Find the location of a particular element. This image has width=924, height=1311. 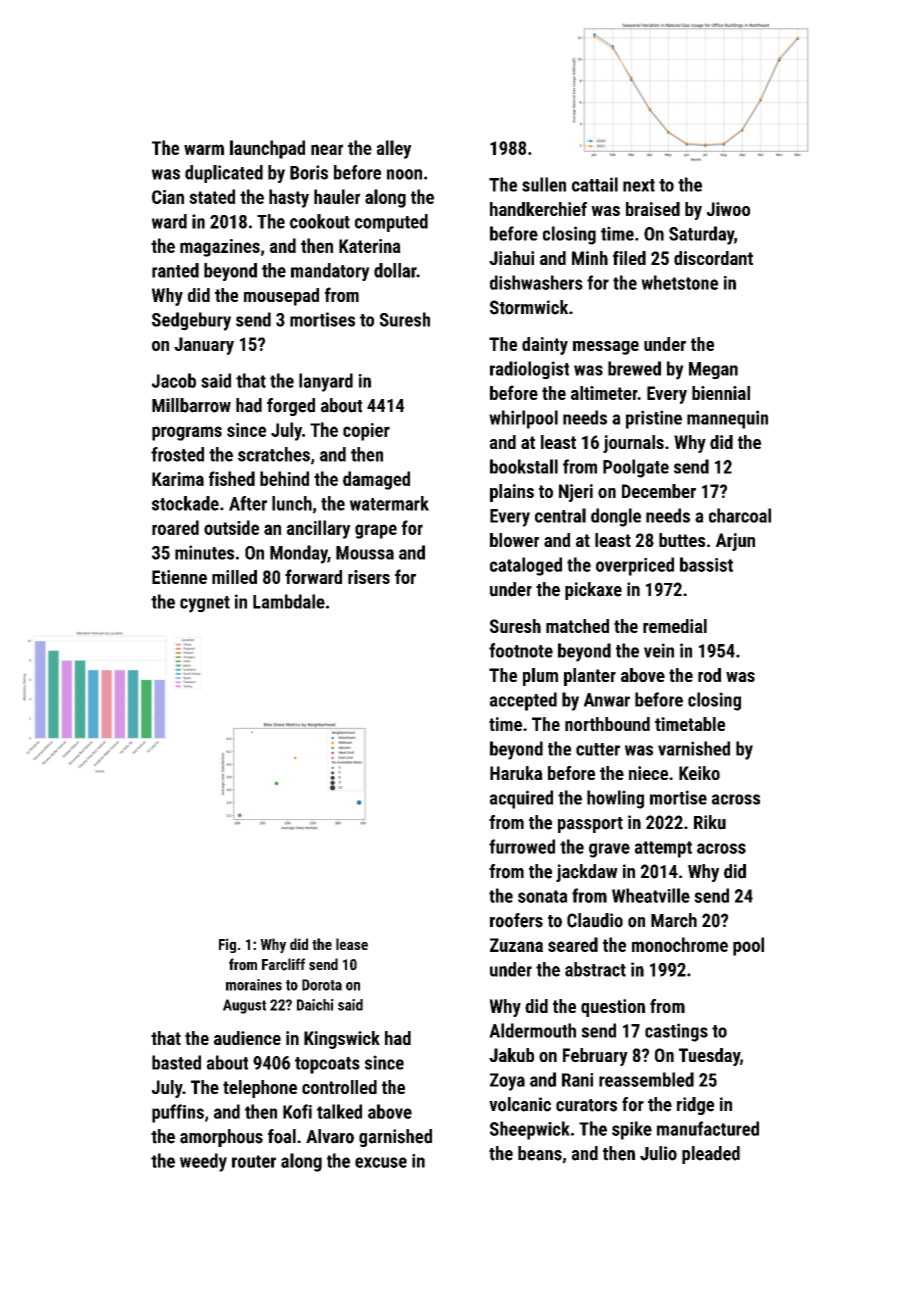

roofers is located at coordinates (516, 920).
